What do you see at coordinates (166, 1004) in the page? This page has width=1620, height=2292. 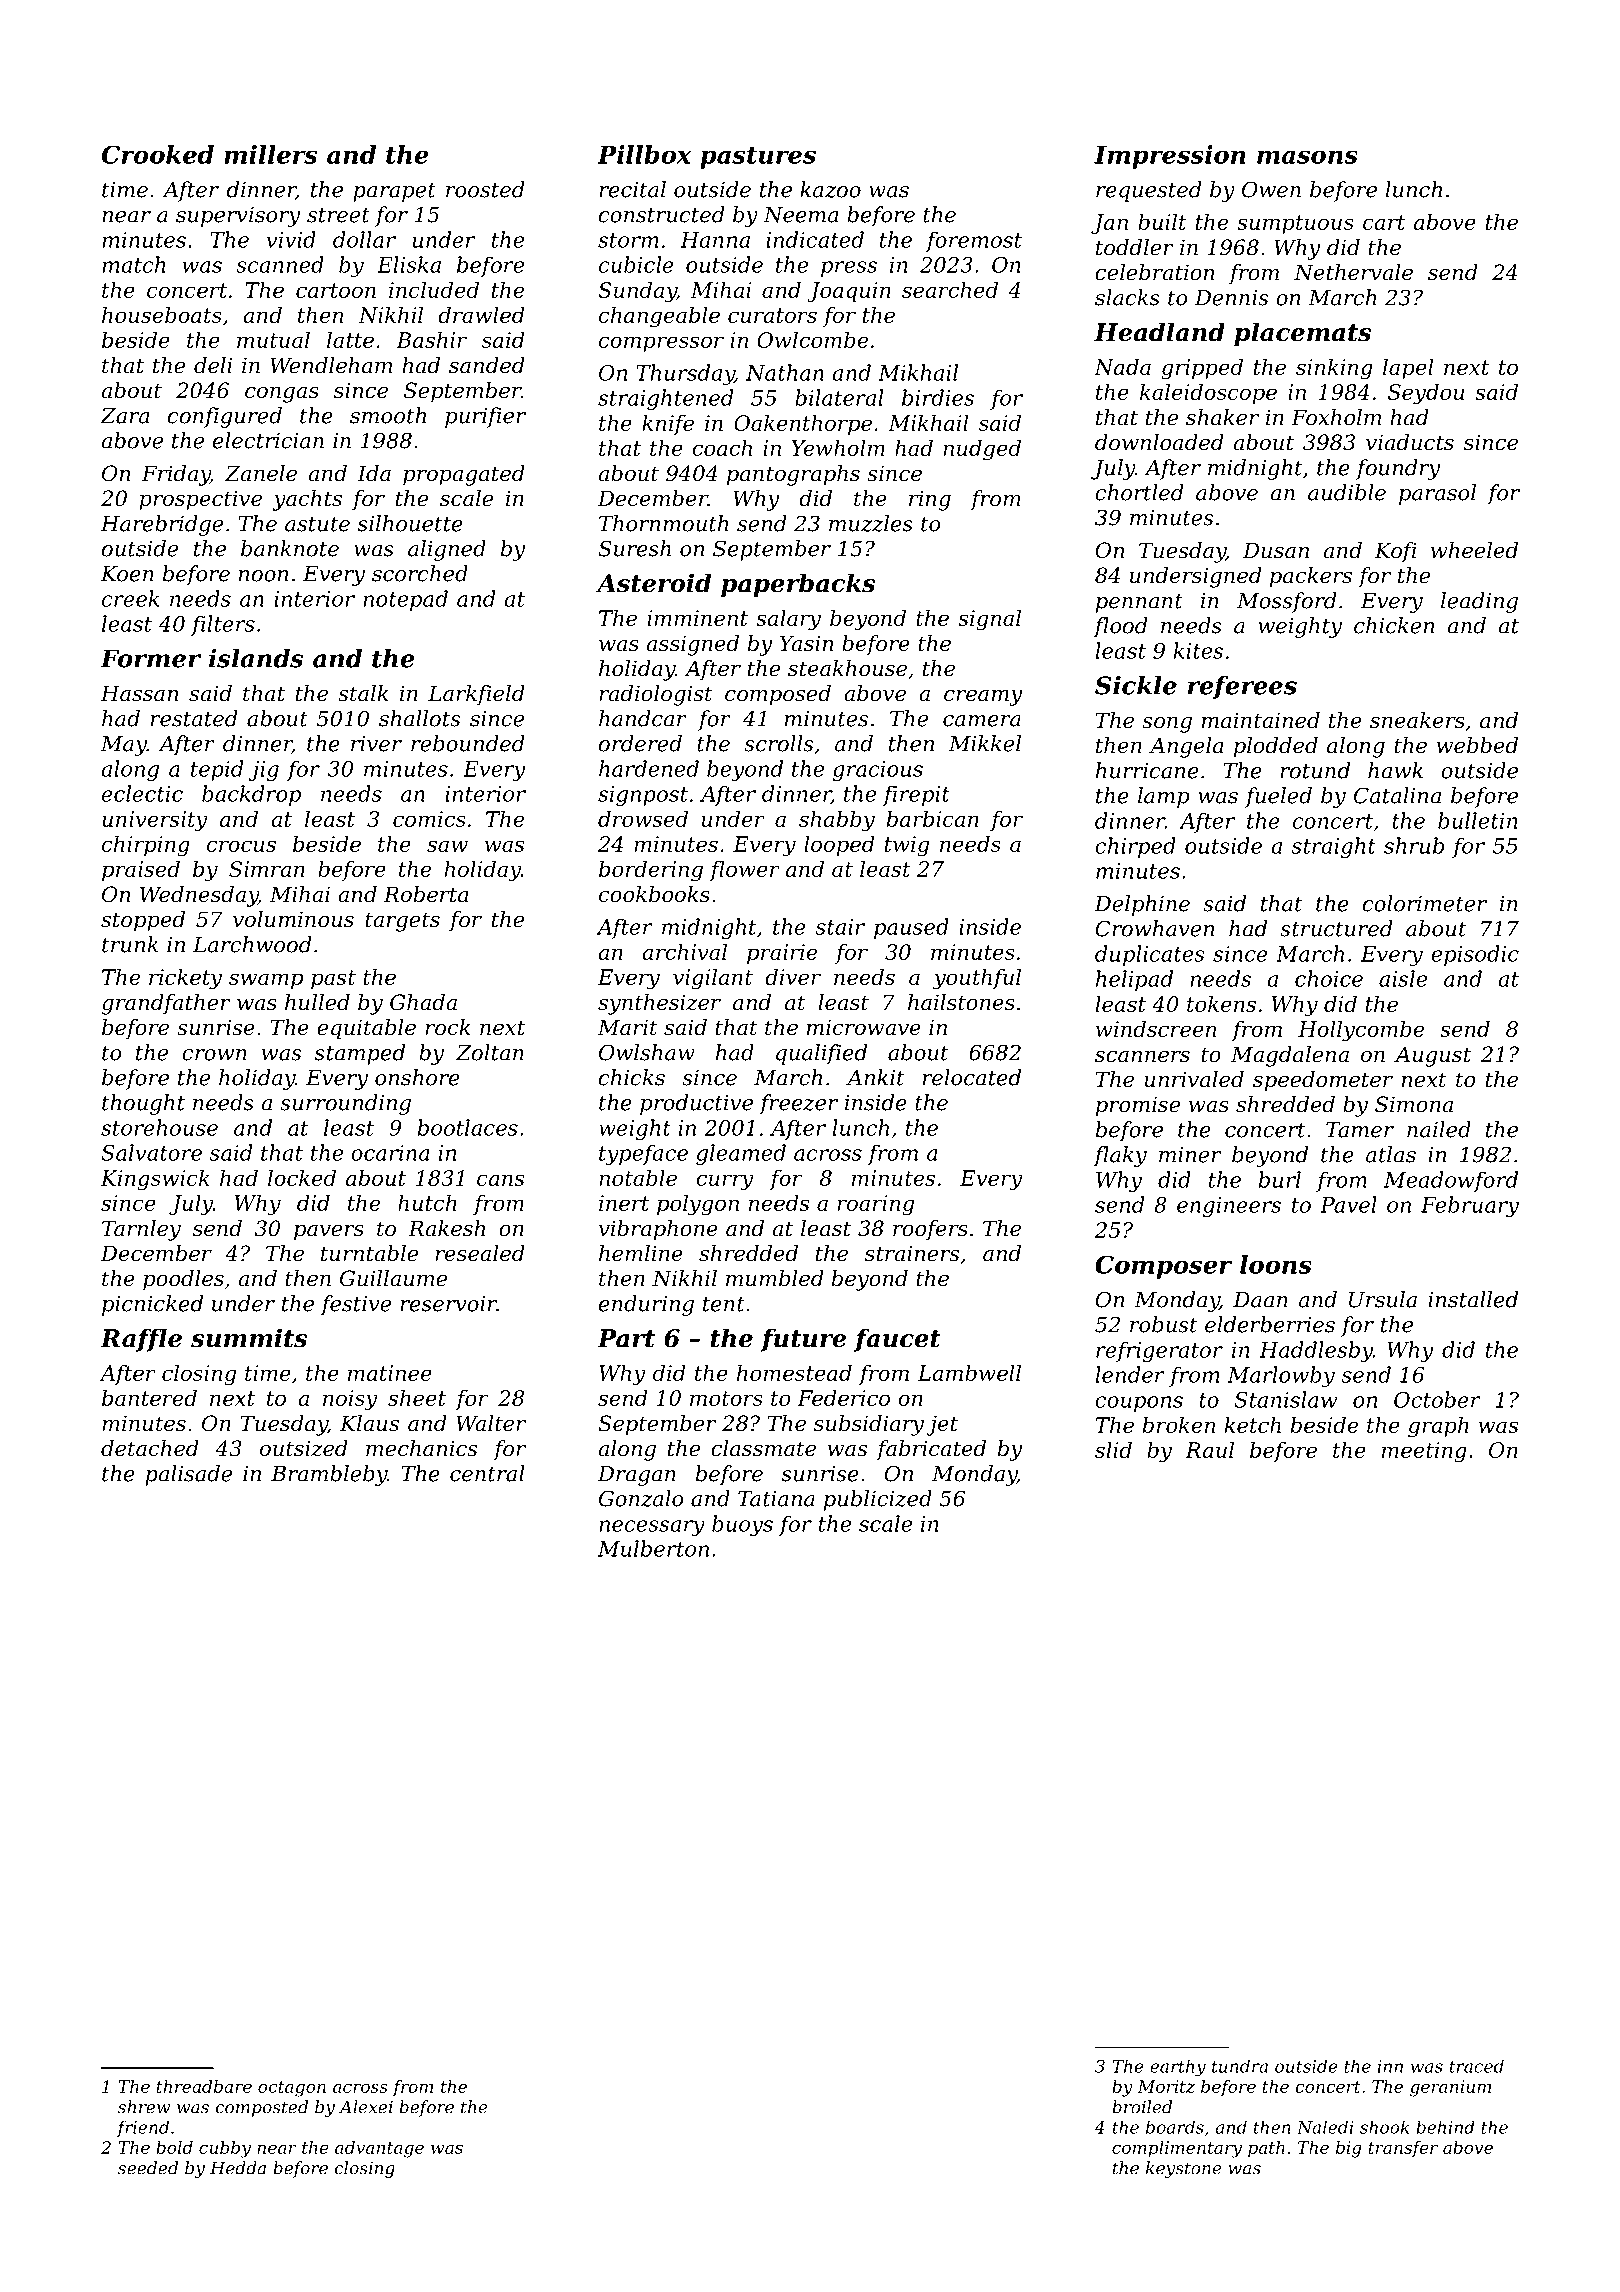 I see `grandfather` at bounding box center [166, 1004].
